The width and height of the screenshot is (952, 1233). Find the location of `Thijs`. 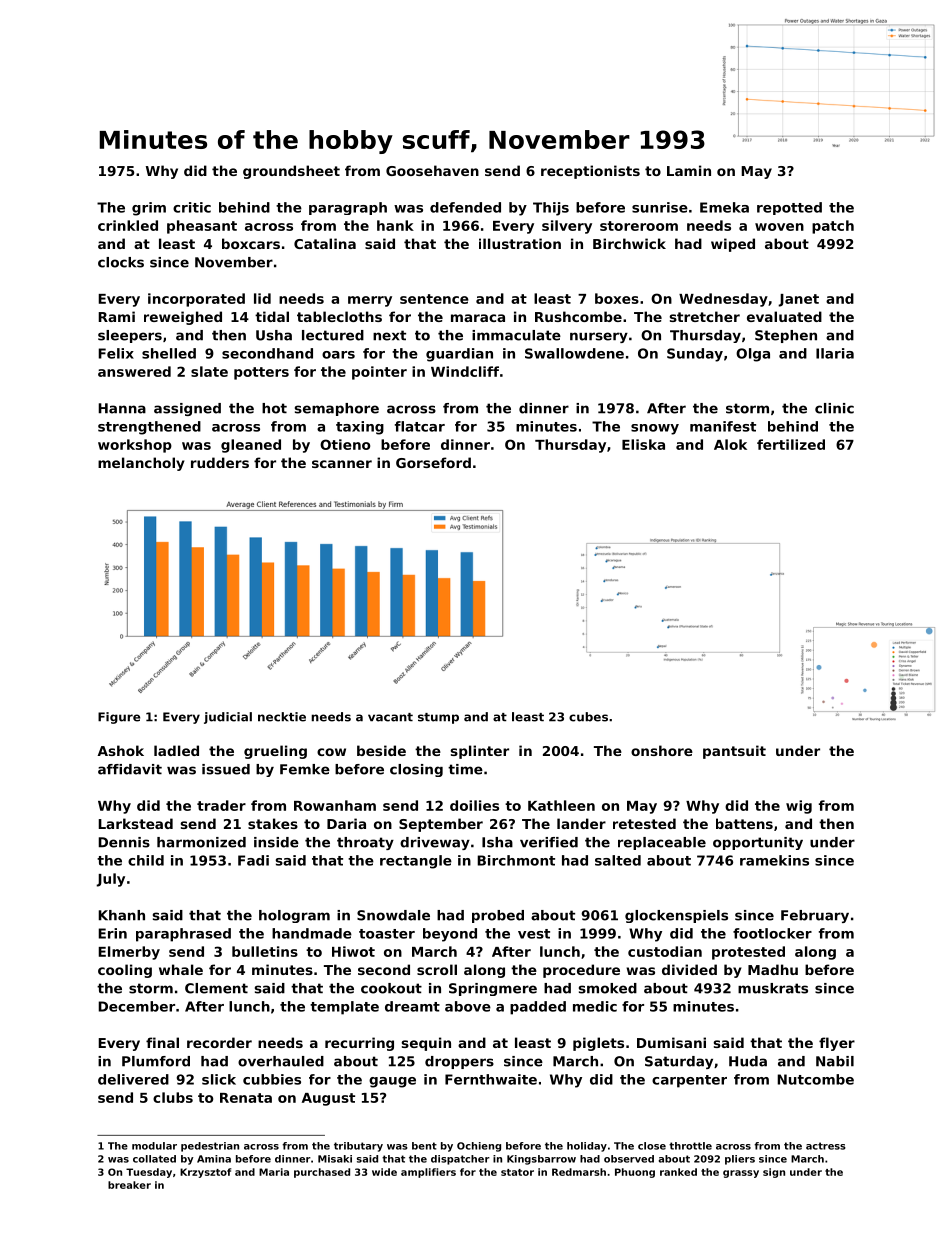

Thijs is located at coordinates (551, 209).
